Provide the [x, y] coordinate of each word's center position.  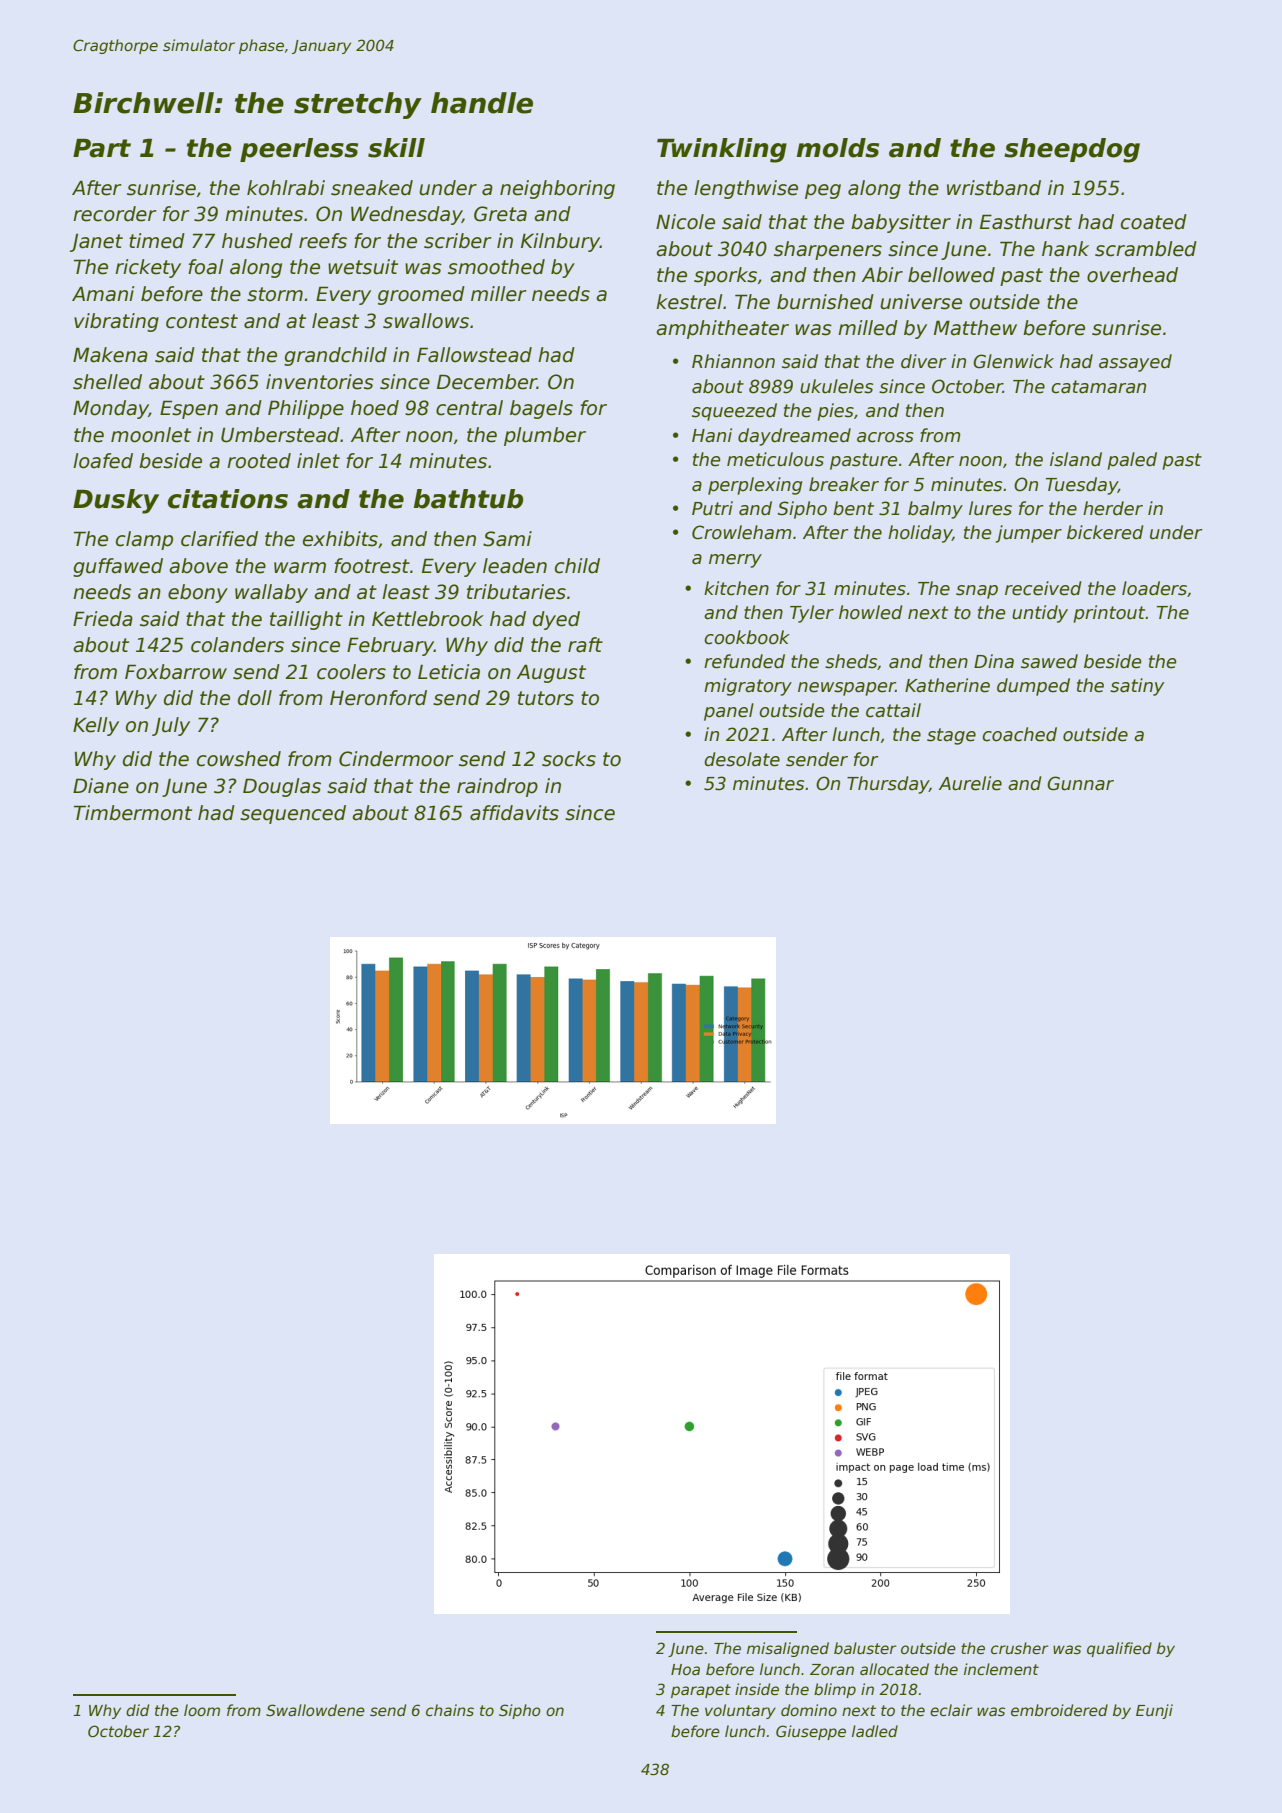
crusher [1019, 1648]
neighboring [557, 189]
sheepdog [1072, 150]
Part [102, 148]
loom [202, 1710]
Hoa [685, 1669]
